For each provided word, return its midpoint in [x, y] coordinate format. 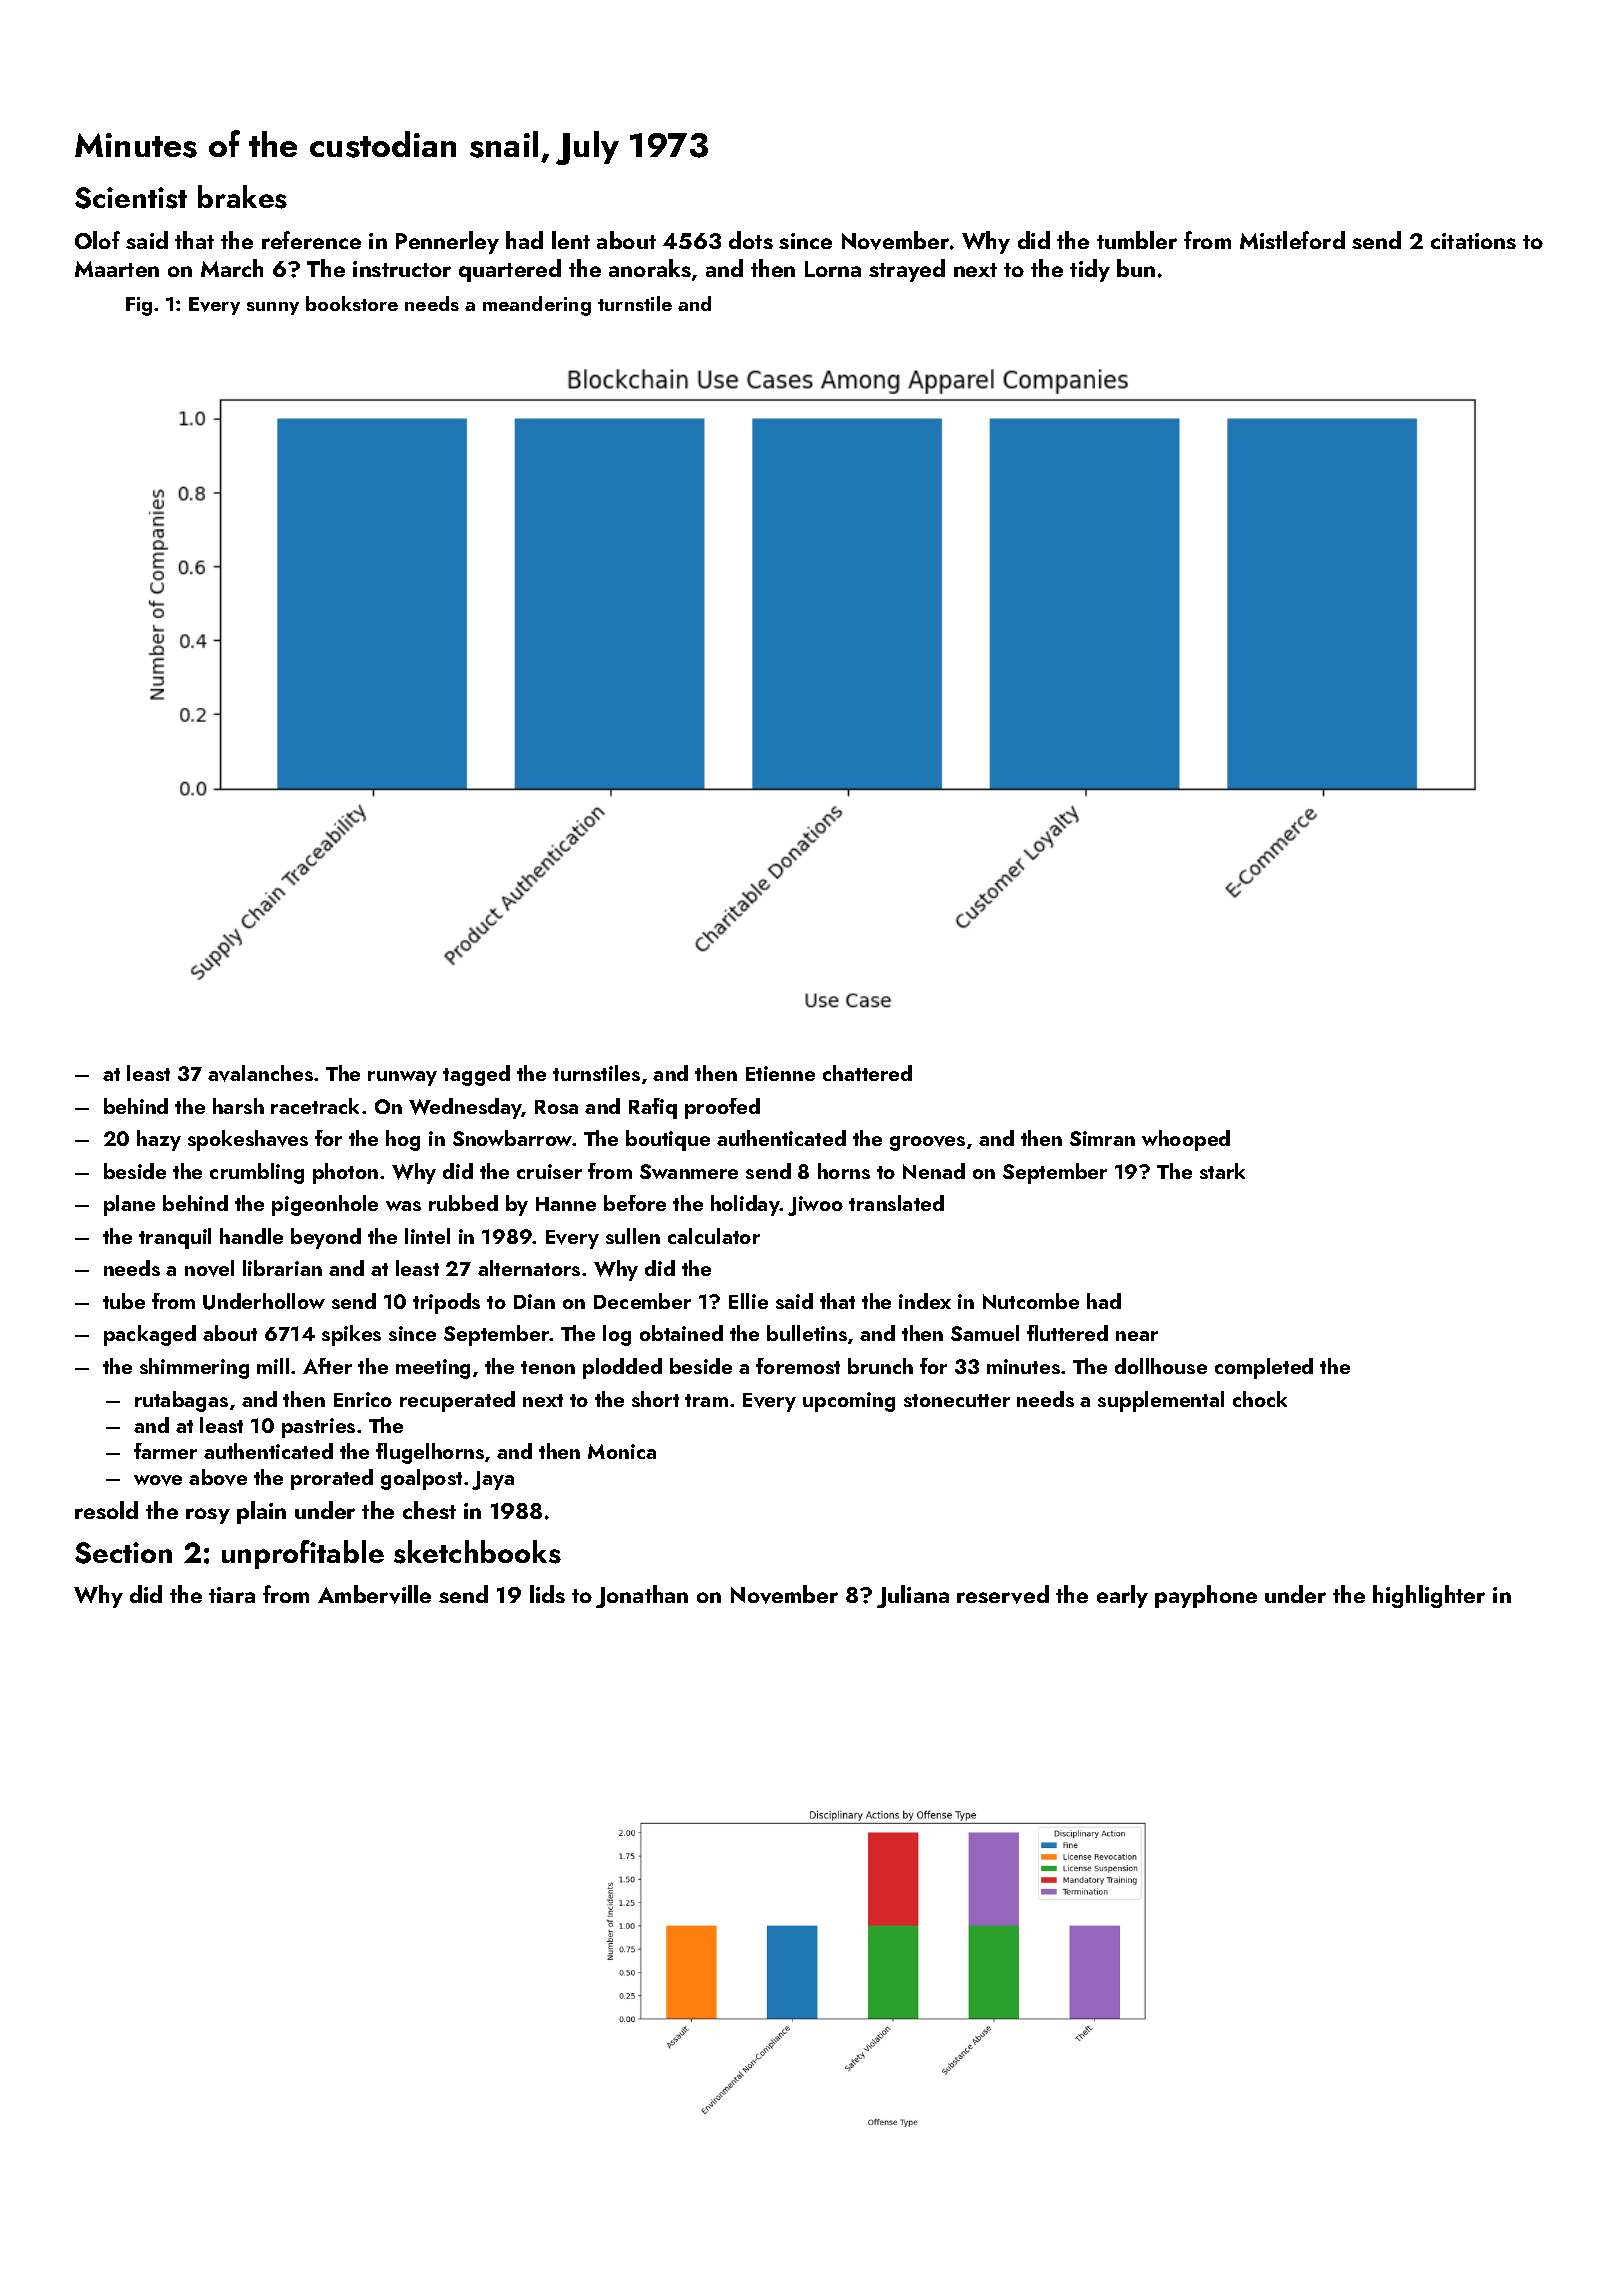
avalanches [260, 1073]
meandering [537, 306]
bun [1136, 268]
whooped [1186, 1140]
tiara [232, 1595]
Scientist [131, 198]
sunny [273, 308]
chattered [867, 1073]
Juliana [913, 1596]
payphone [1206, 1596]
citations [1473, 241]
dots [751, 240]
